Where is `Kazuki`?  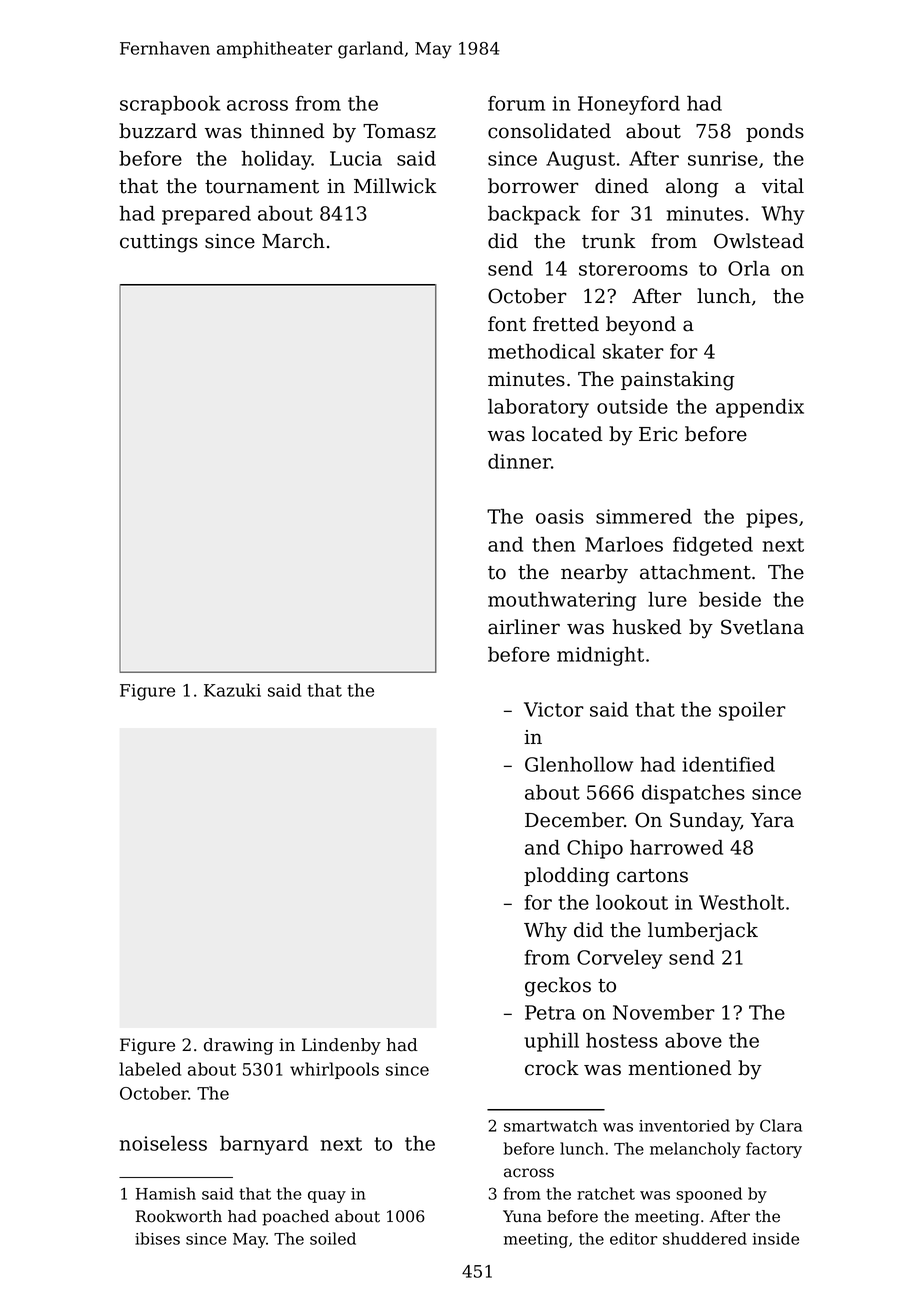 Kazuki is located at coordinates (232, 690).
